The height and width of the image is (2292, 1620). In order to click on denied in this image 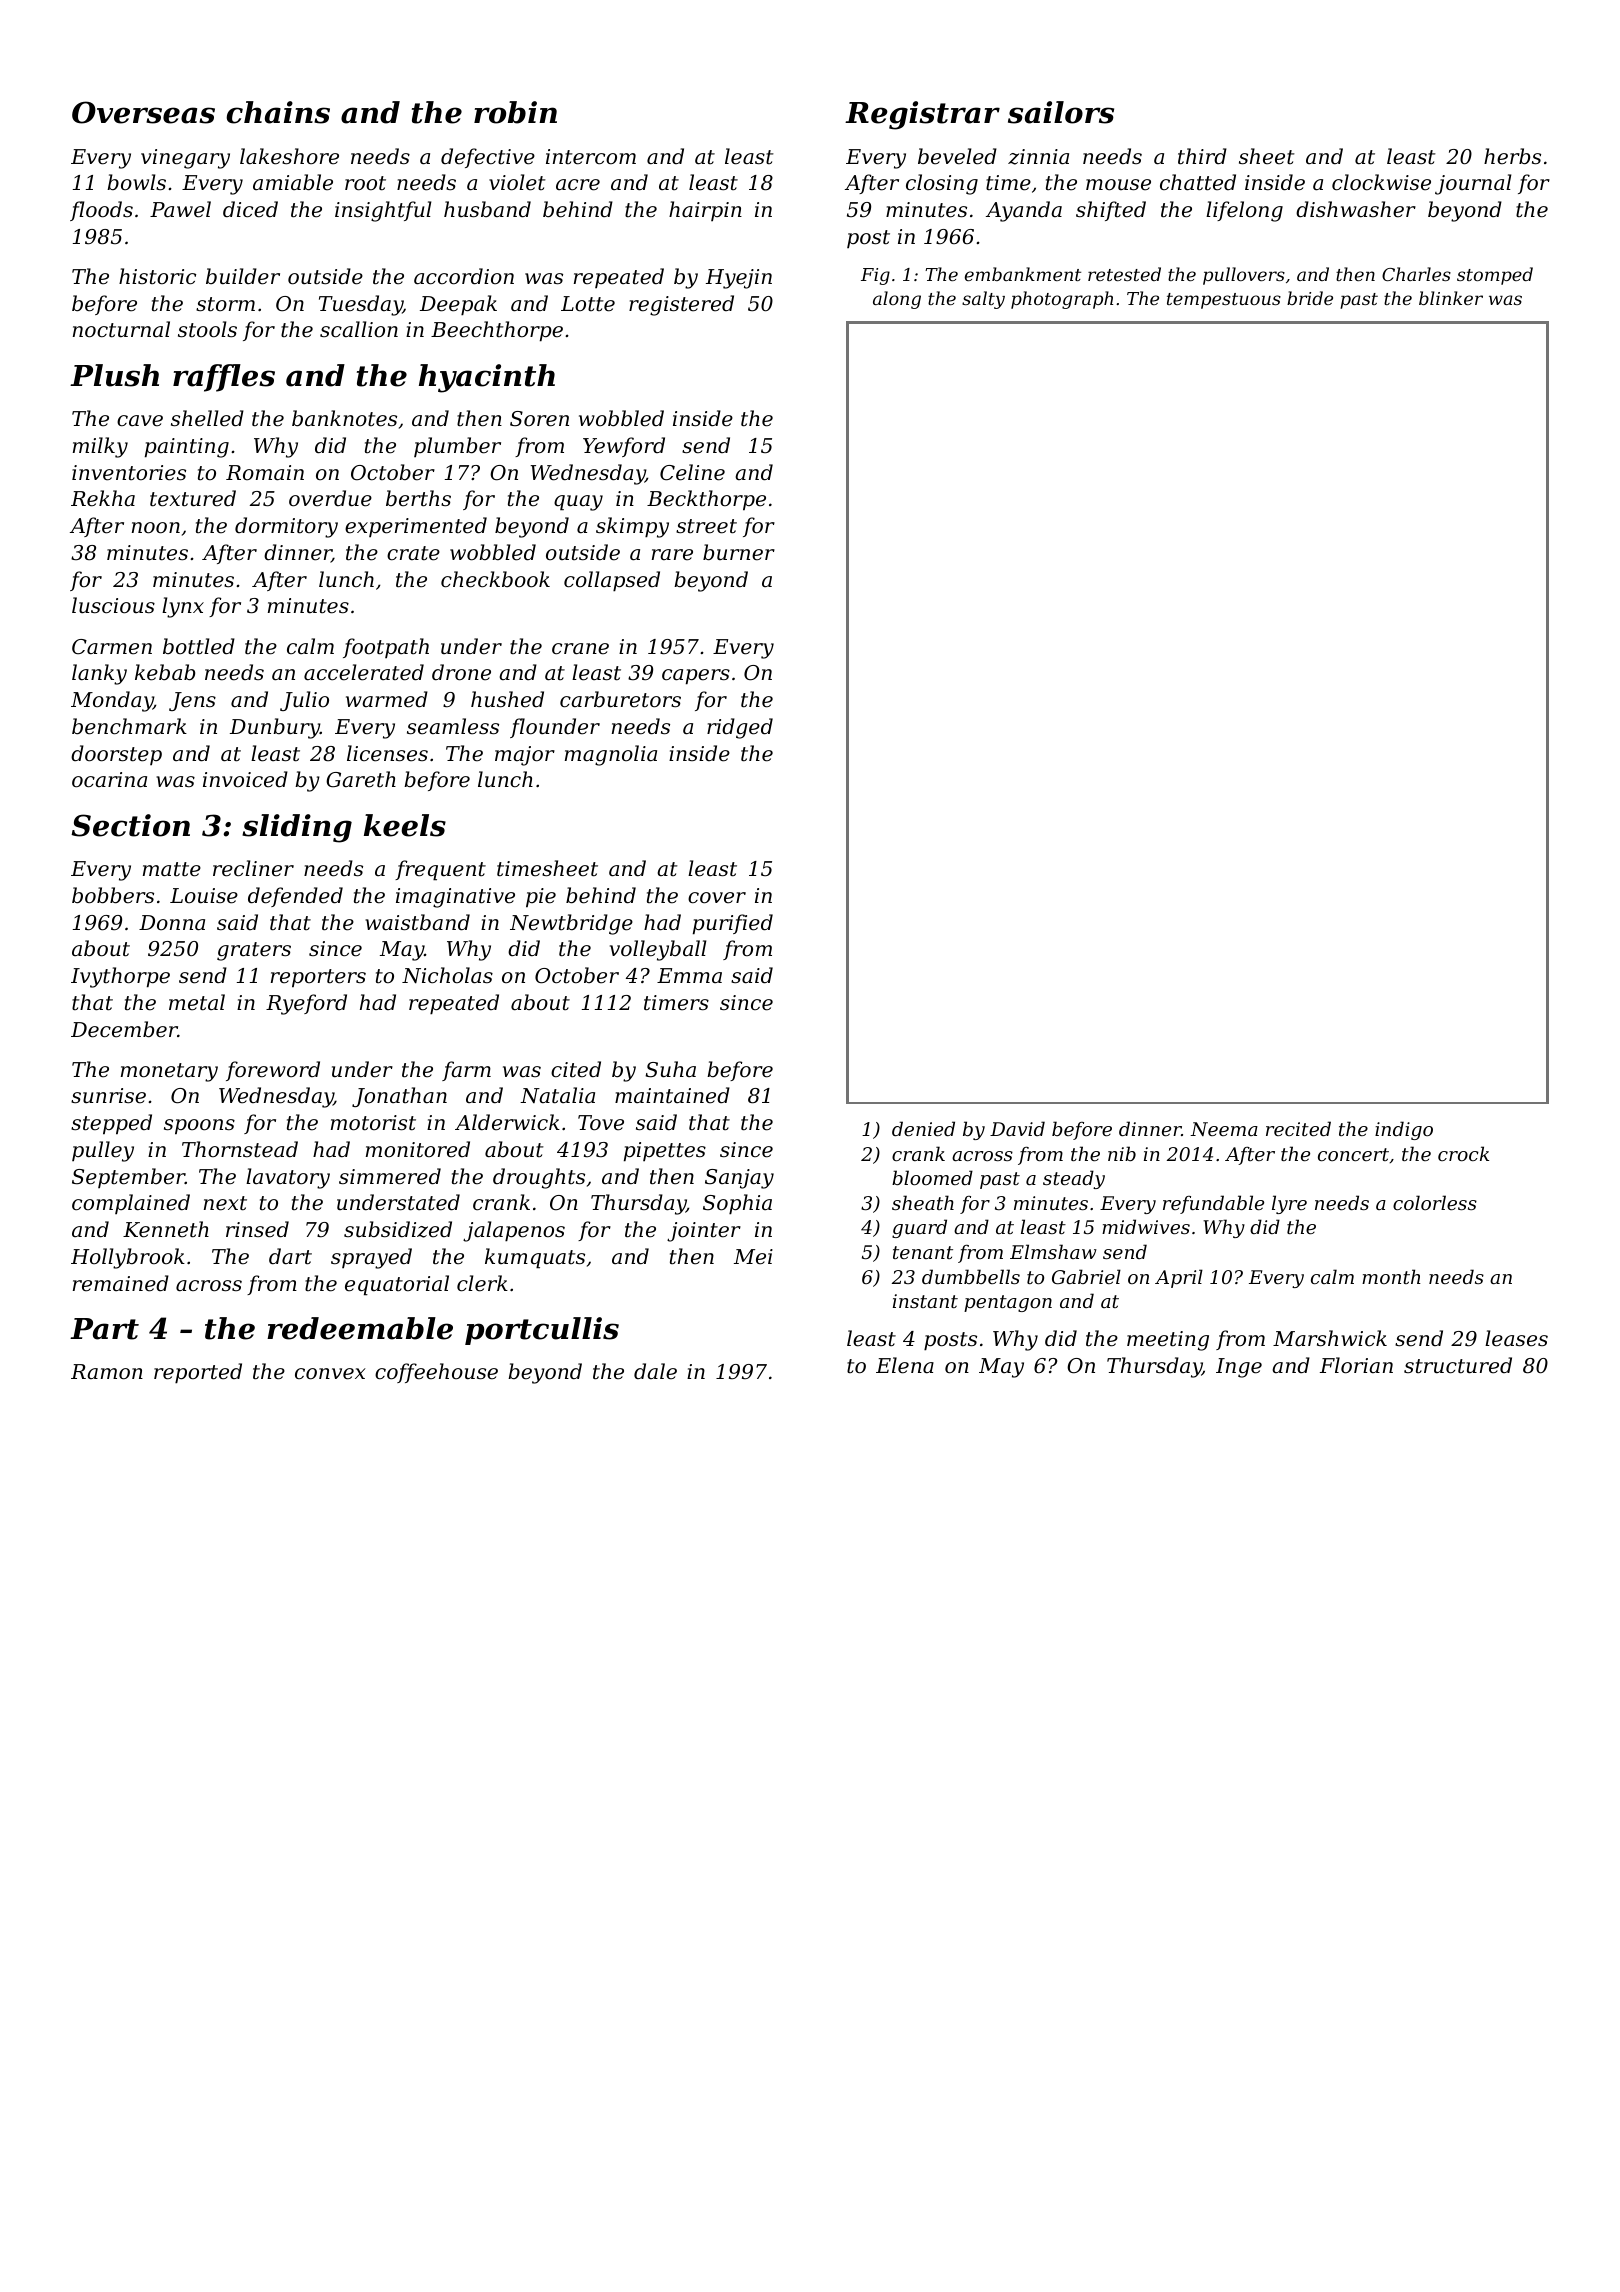, I will do `click(923, 1128)`.
